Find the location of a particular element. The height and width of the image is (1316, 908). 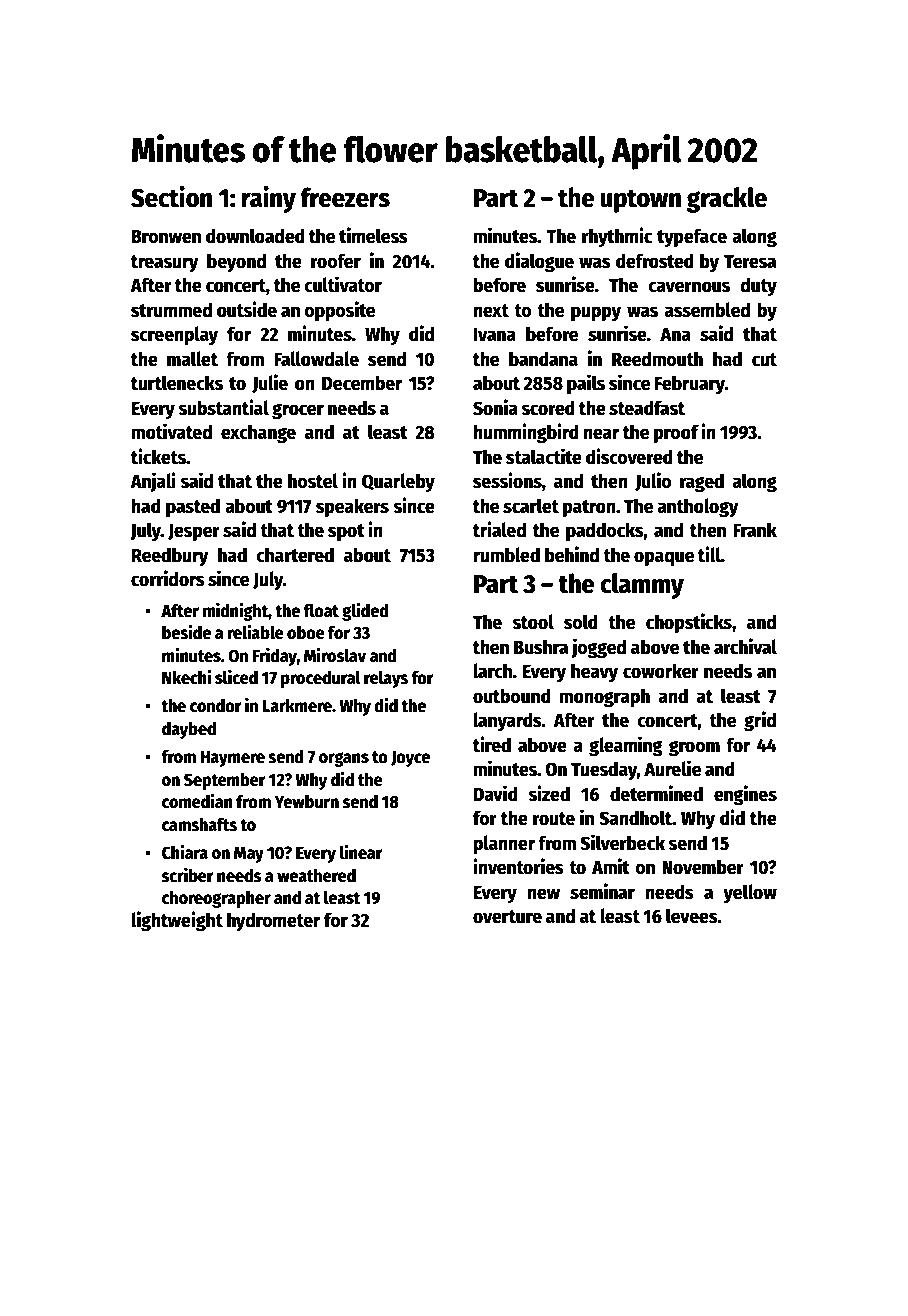

rhythmic is located at coordinates (617, 237).
